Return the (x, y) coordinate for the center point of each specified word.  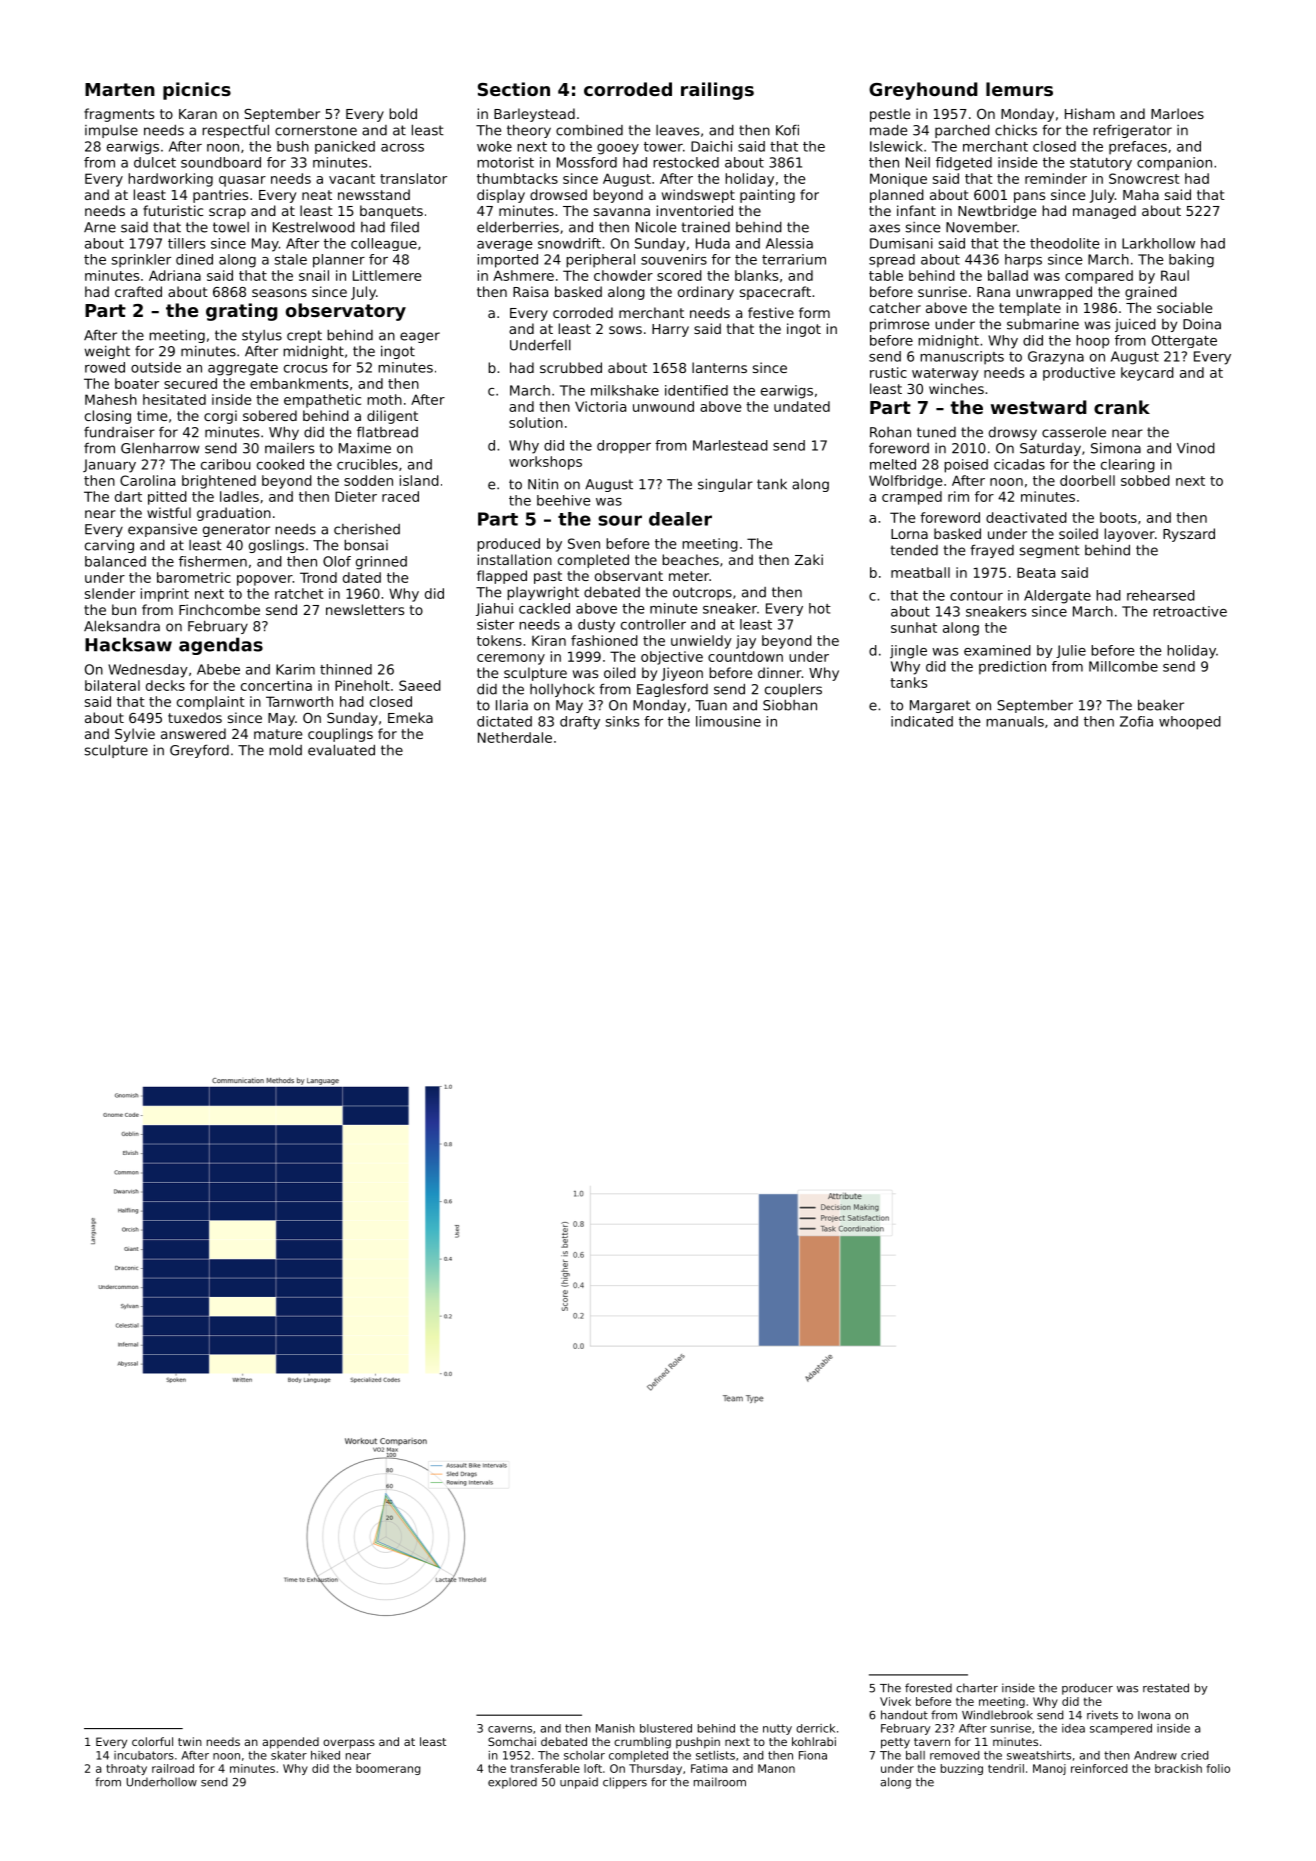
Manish (615, 1728)
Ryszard (1189, 535)
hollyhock (562, 690)
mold (285, 750)
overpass (349, 1744)
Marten (120, 89)
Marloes (1177, 113)
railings (717, 91)
